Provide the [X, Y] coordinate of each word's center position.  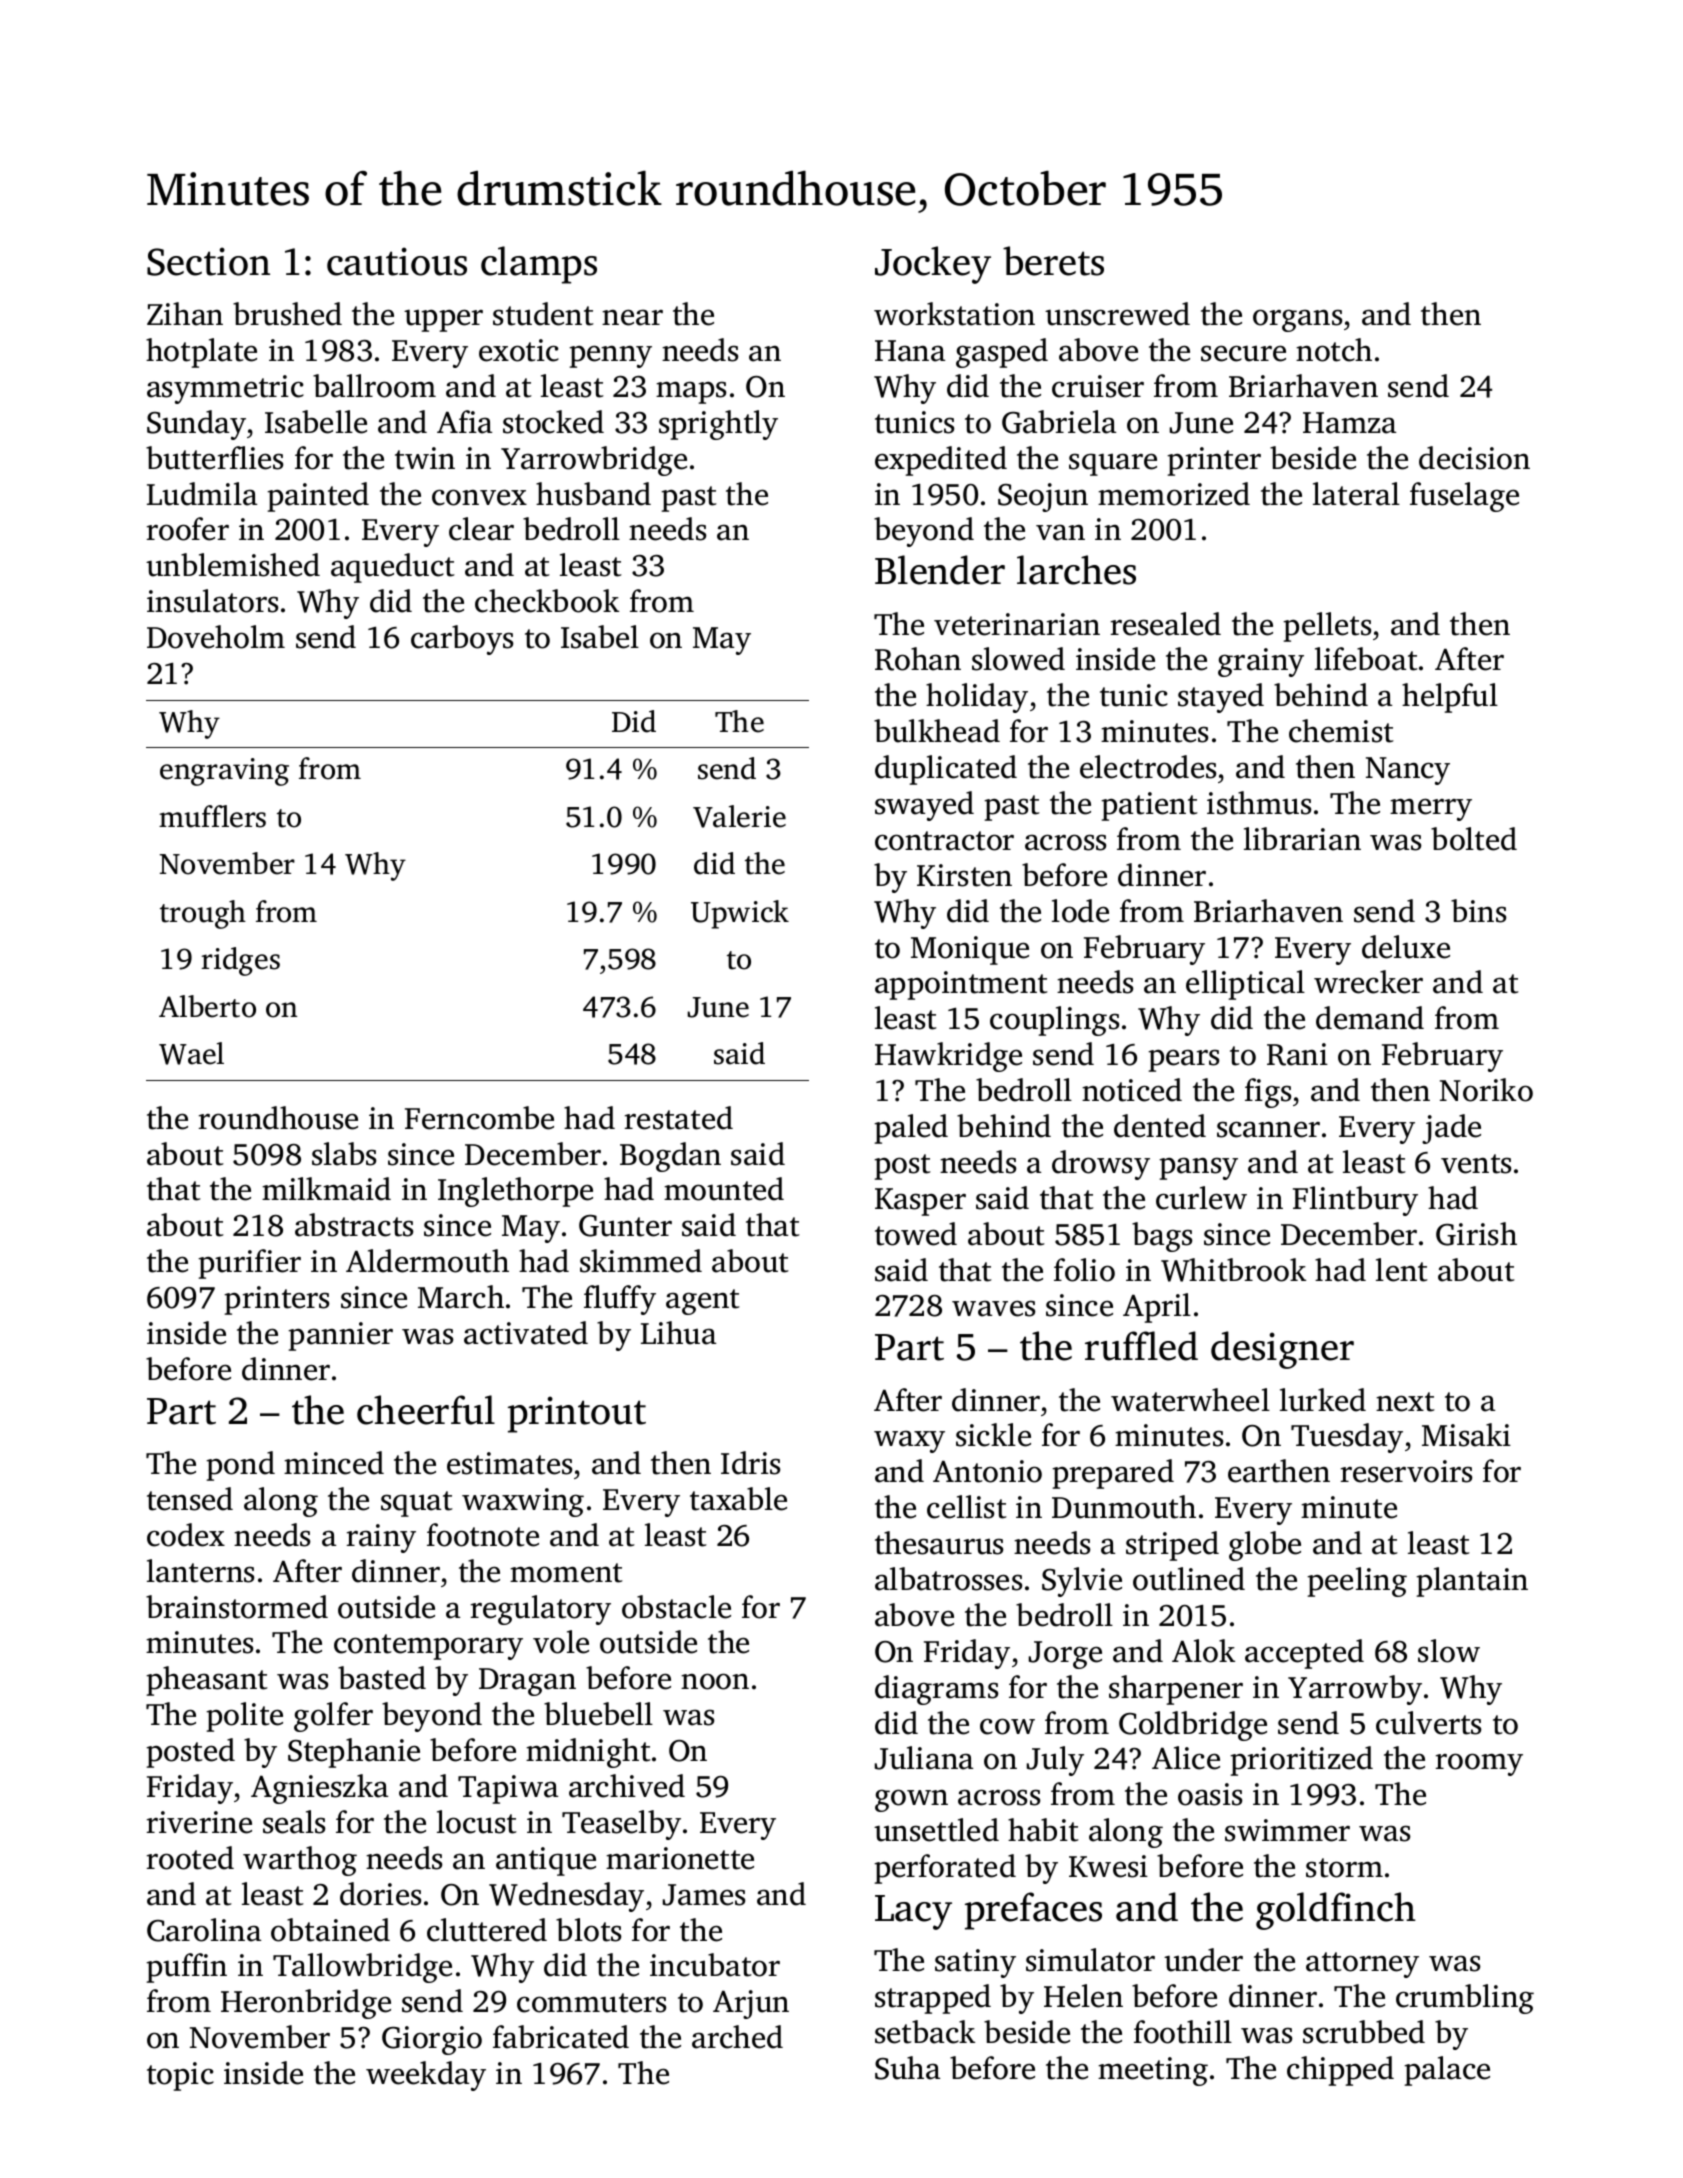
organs [1297, 320]
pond [240, 1466]
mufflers [212, 816]
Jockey [933, 265]
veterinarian [1017, 624]
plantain [1472, 1582]
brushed [287, 314]
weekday [426, 2076]
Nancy [1408, 771]
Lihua [678, 1333]
